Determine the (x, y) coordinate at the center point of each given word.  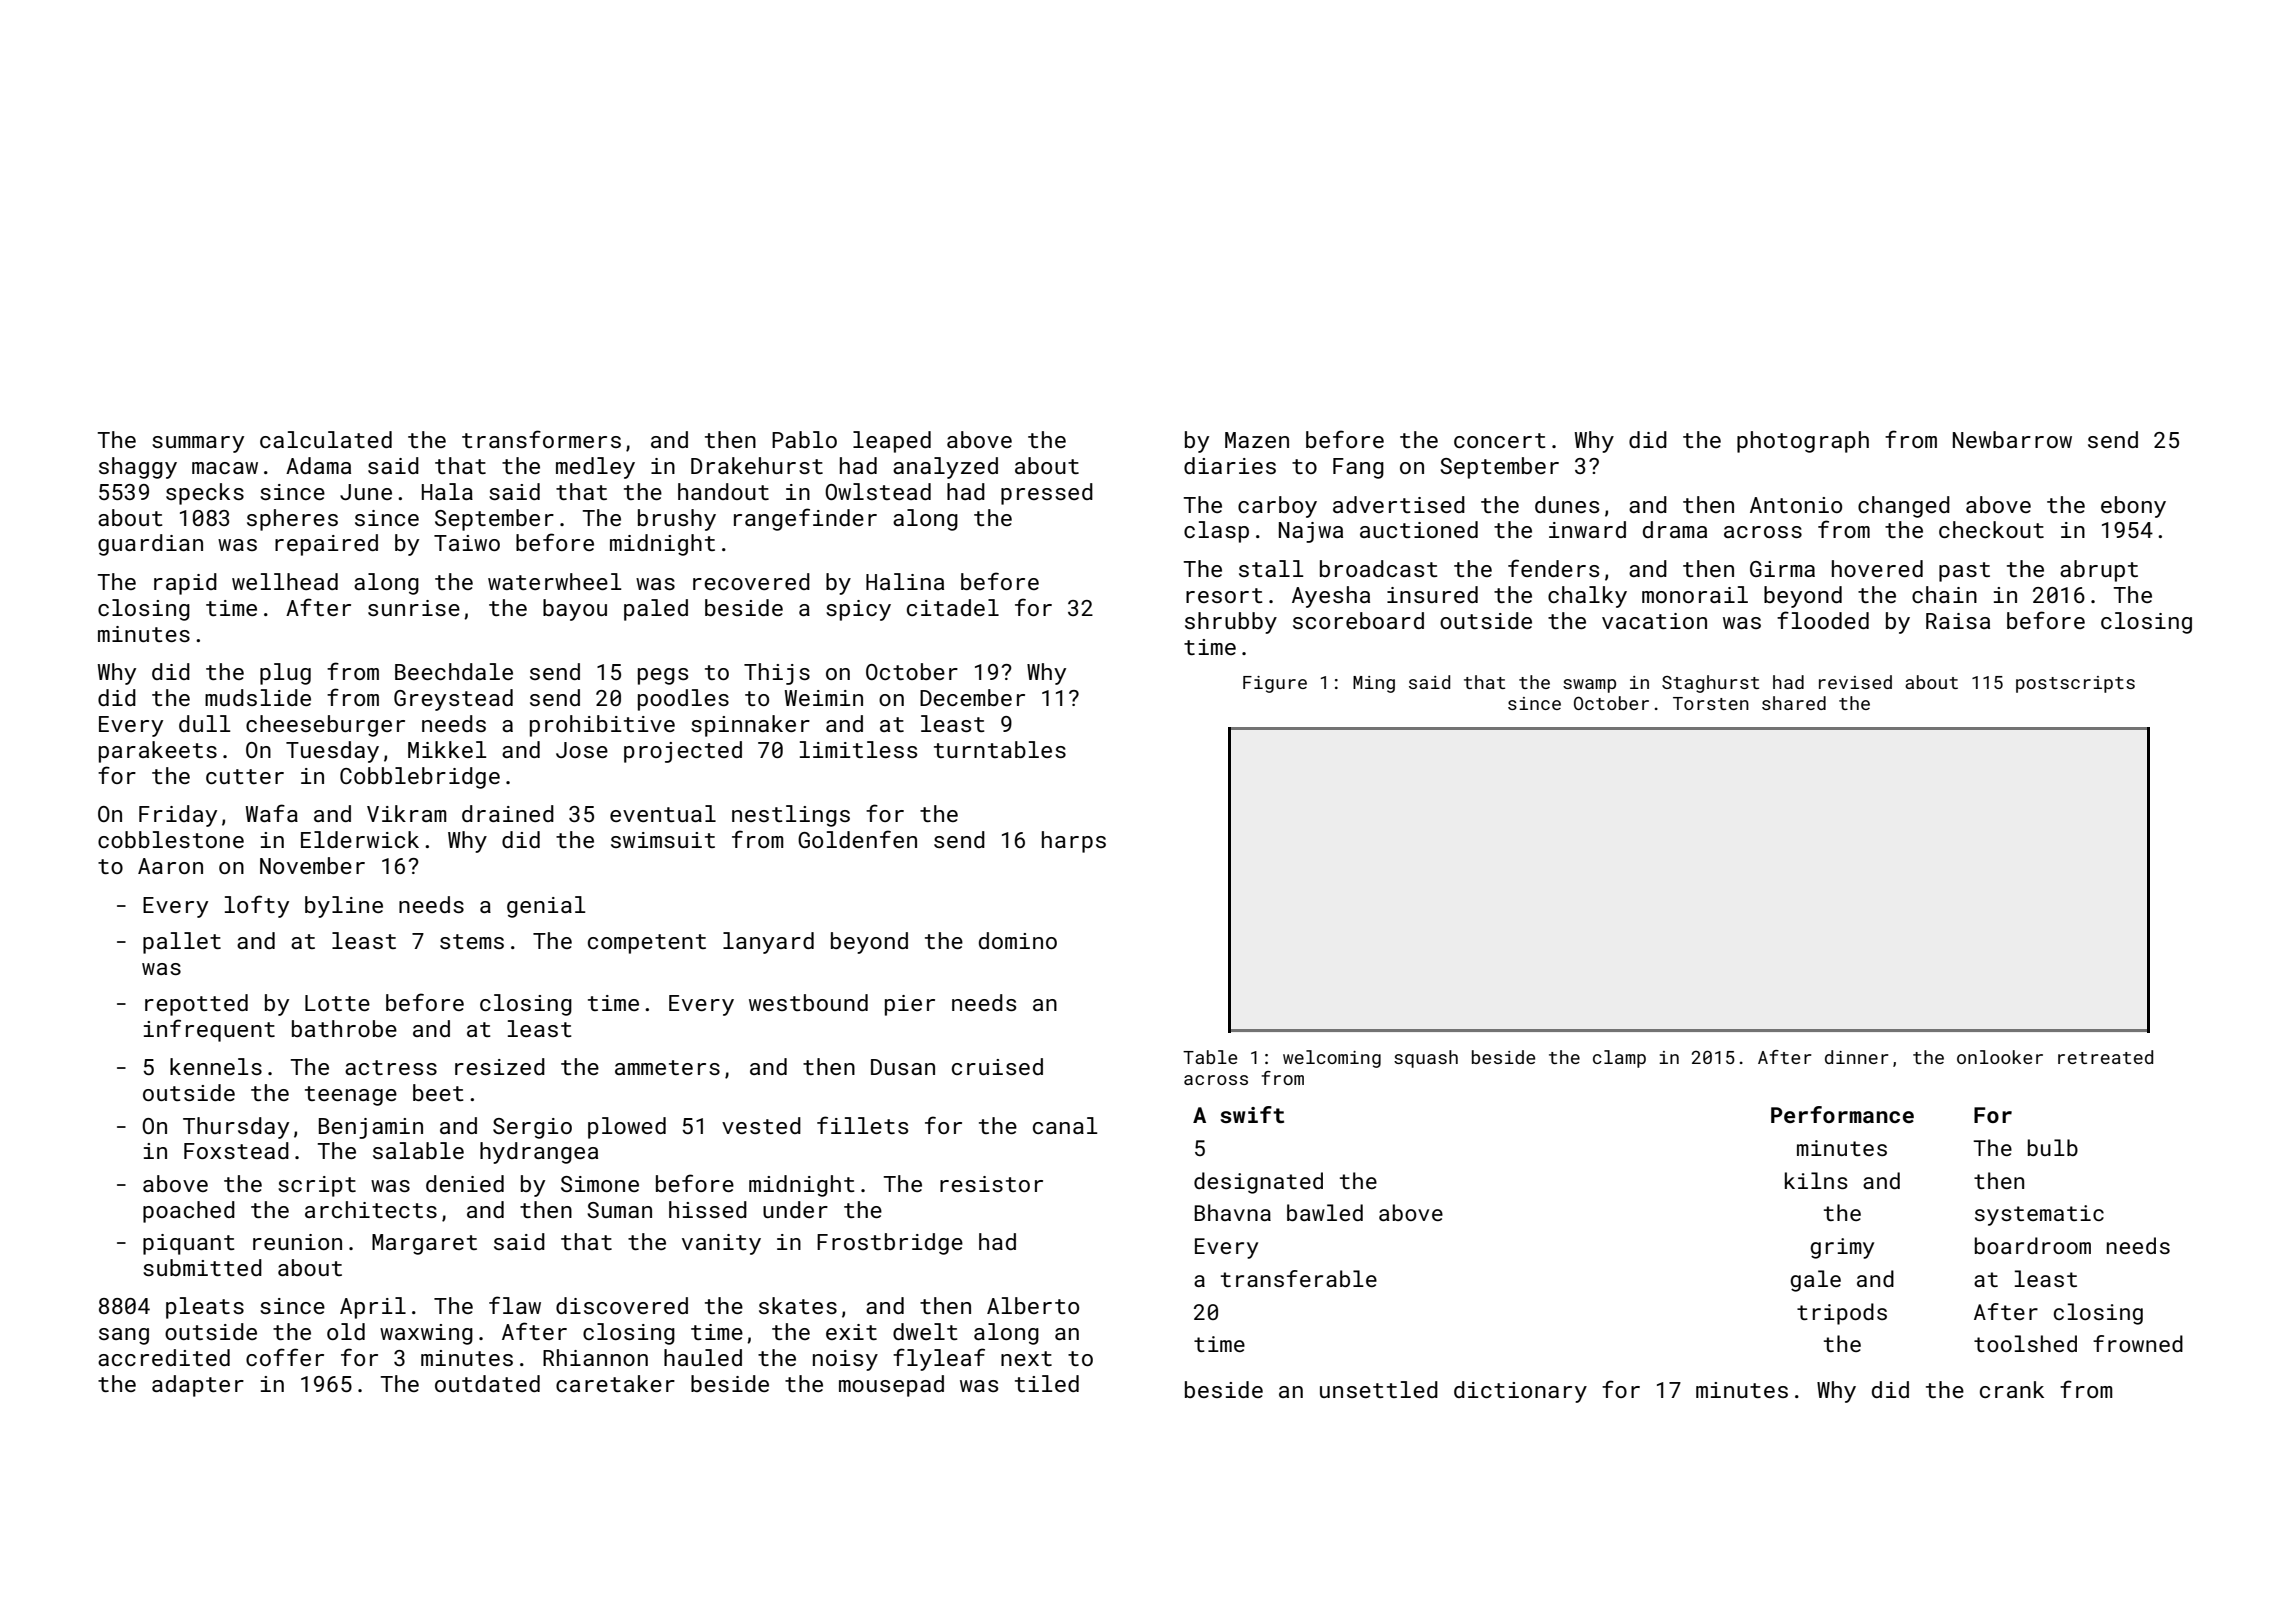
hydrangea (539, 1153)
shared (1794, 703)
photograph (1803, 442)
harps (1074, 842)
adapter (198, 1386)
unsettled (1379, 1389)
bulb (2053, 1147)
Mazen (1257, 440)
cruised (997, 1066)
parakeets (158, 752)
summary (198, 444)
